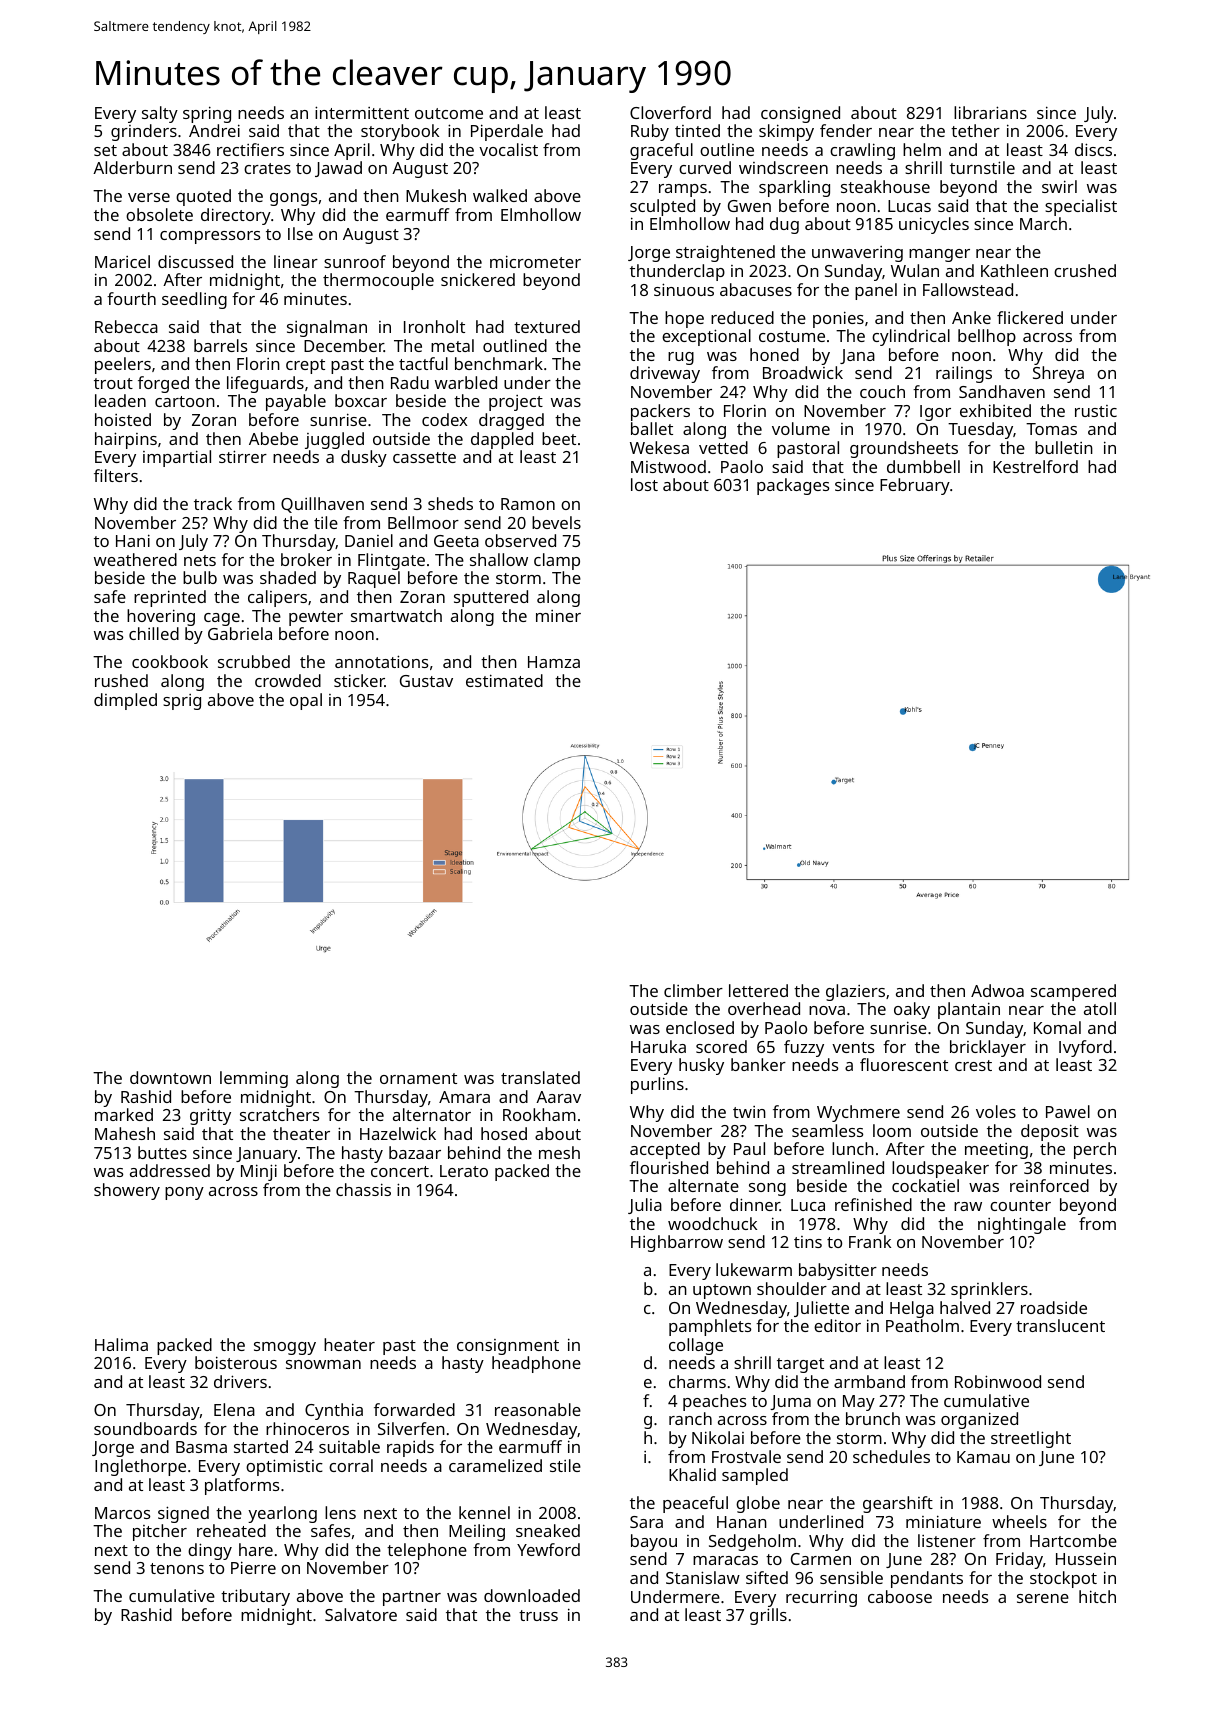  Describe the element at coordinates (1022, 1225) in the document. I see `nightingale` at that location.
